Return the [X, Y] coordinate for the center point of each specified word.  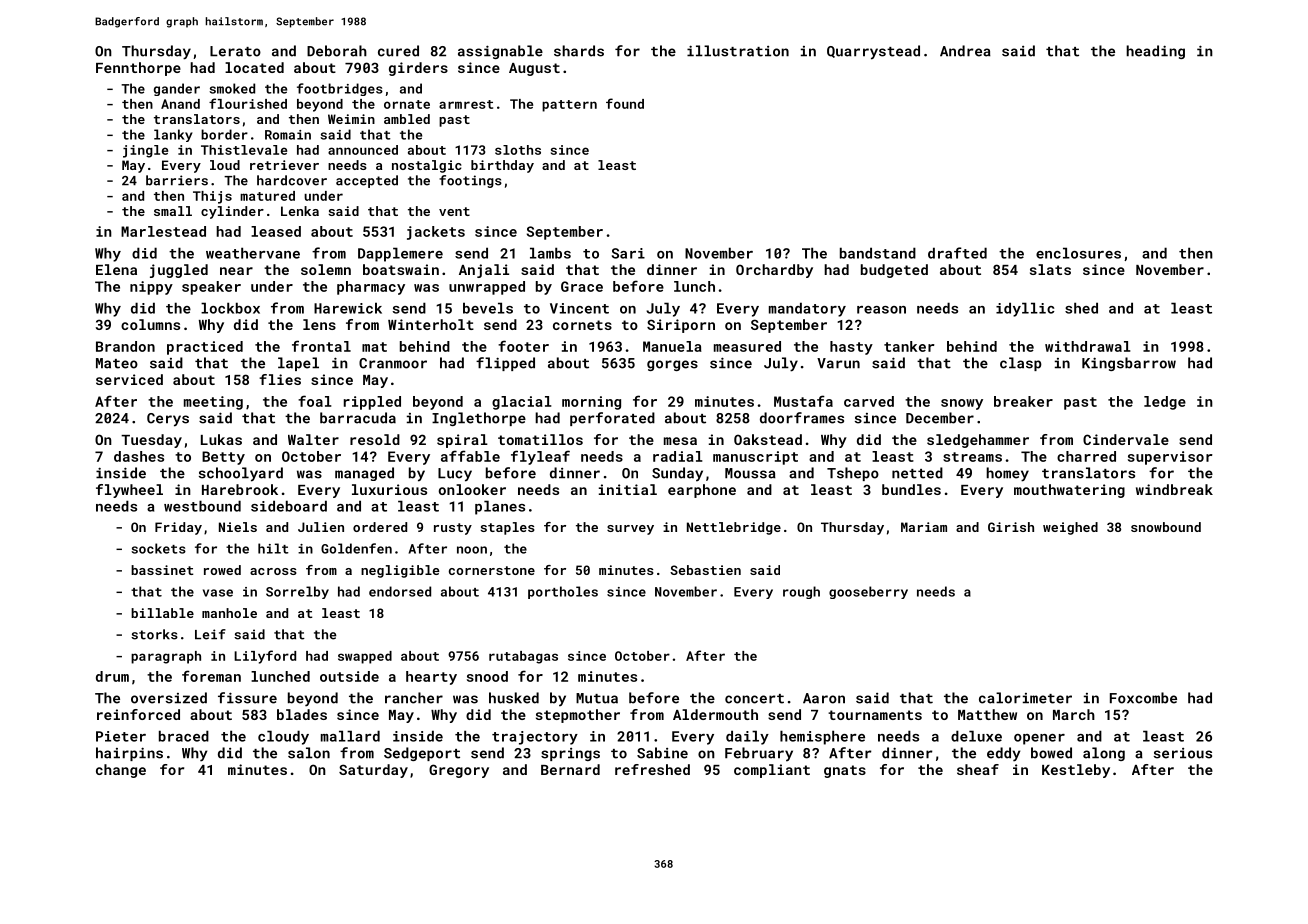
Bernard [570, 769]
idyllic [1025, 309]
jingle [145, 151]
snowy [962, 404]
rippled [372, 403]
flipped [505, 364]
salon [309, 753]
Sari [628, 253]
